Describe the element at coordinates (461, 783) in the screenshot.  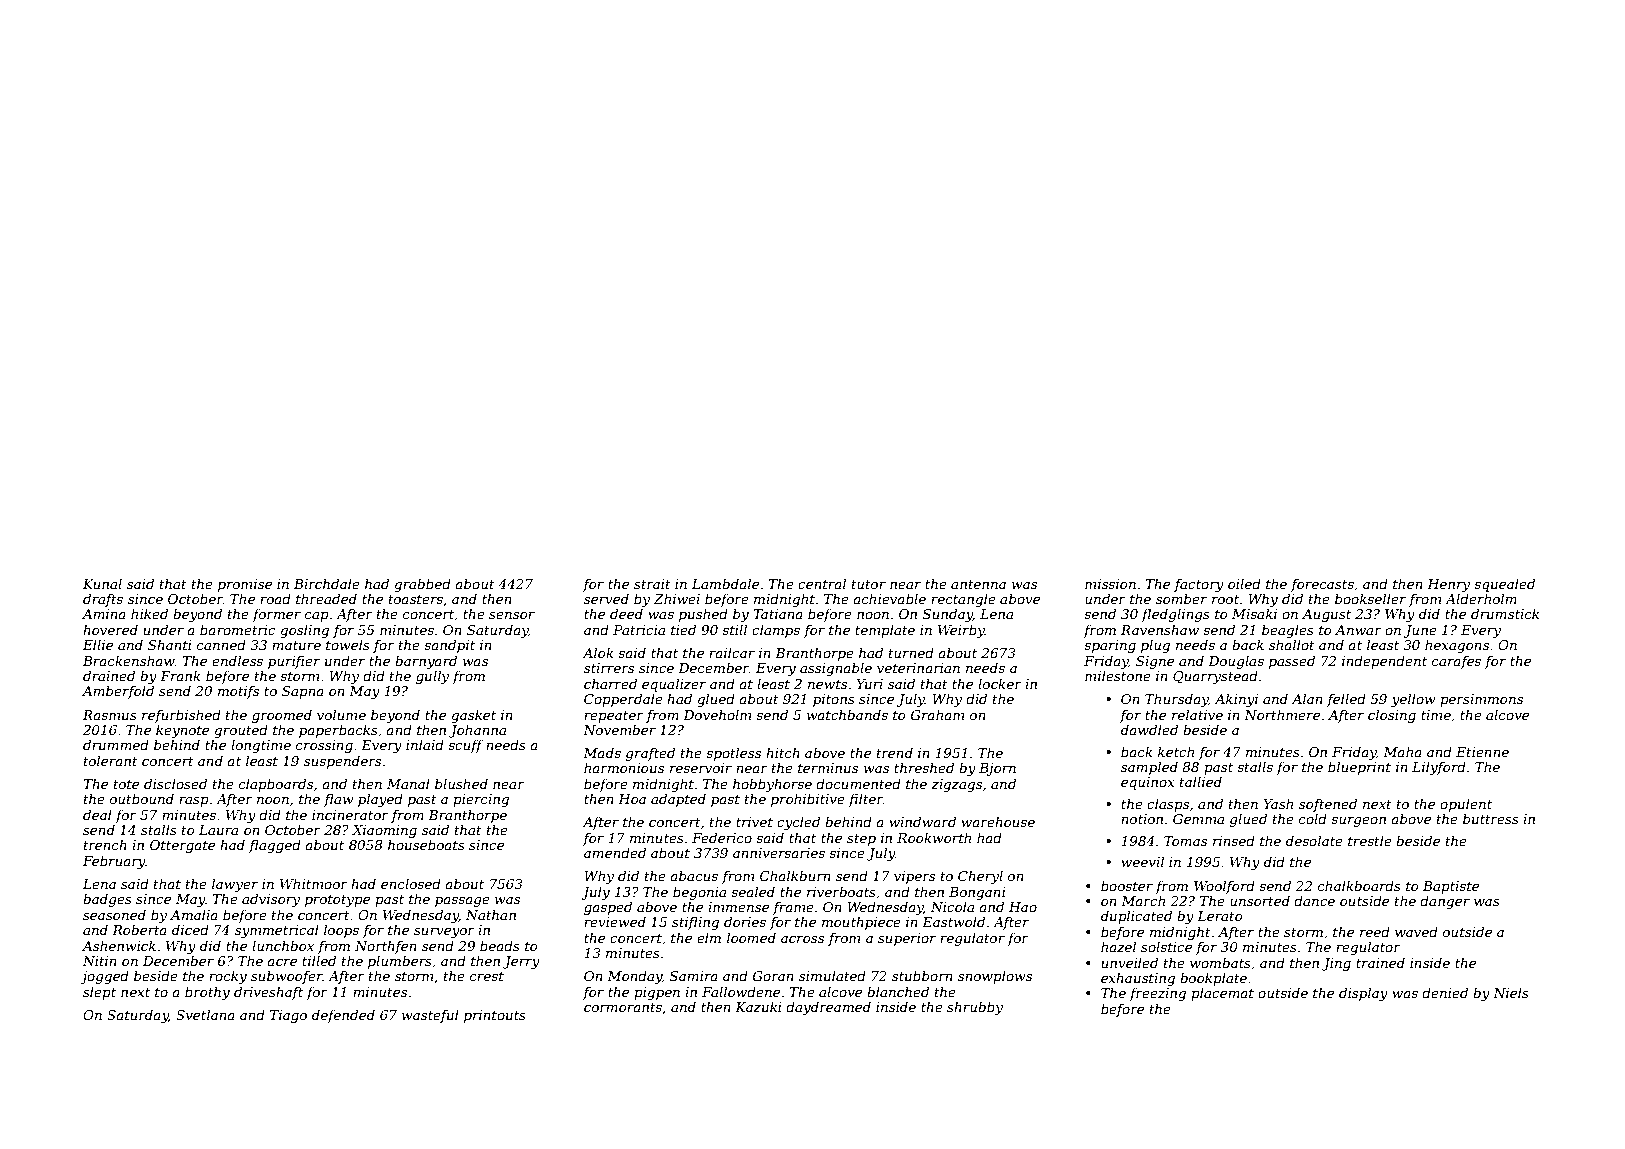
I see `blushed` at that location.
